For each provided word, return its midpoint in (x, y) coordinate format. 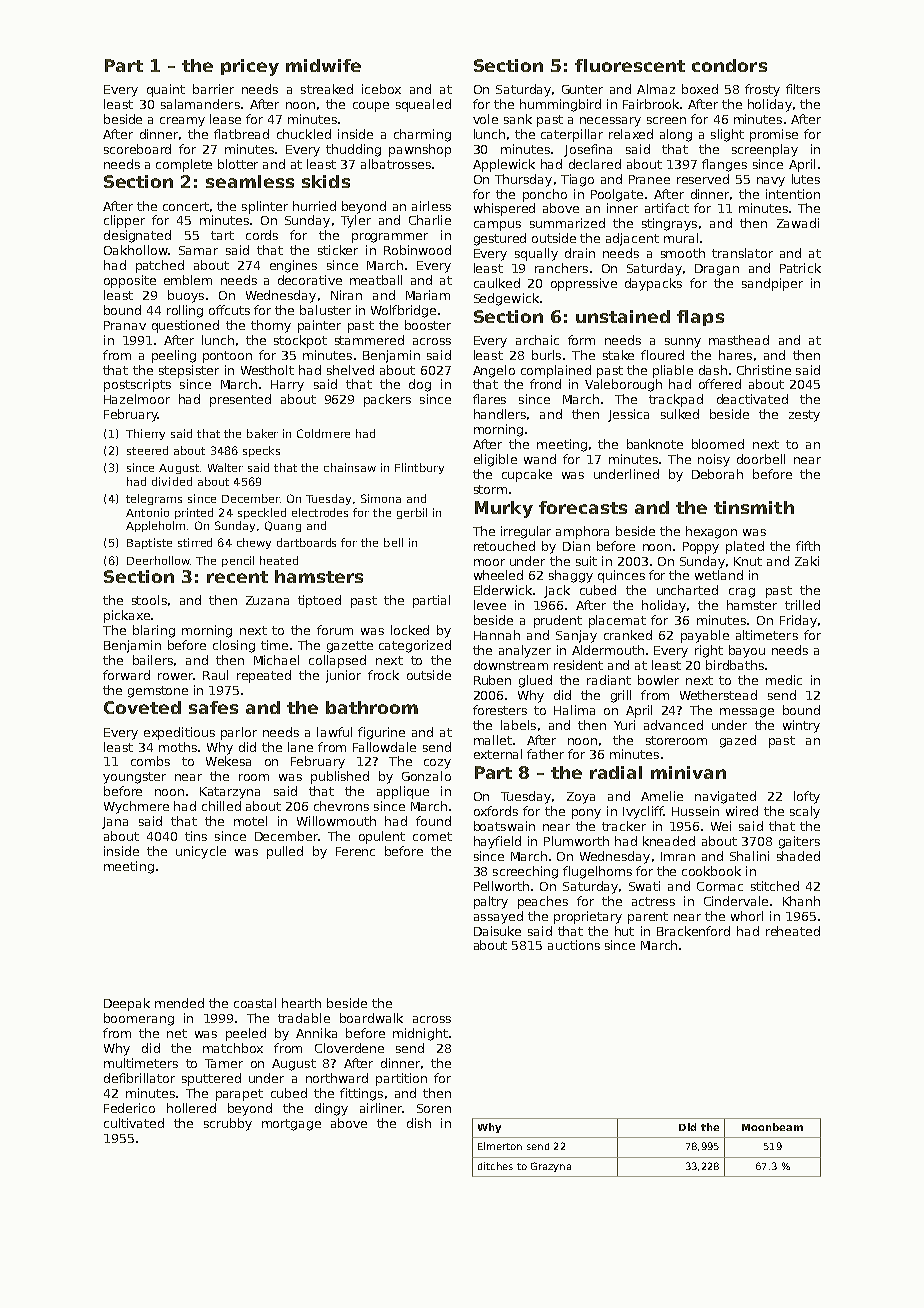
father (545, 754)
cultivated (134, 1123)
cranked (628, 635)
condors (729, 65)
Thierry (145, 434)
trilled (802, 605)
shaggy (571, 576)
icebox (381, 89)
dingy (331, 1109)
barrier (213, 89)
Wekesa (228, 761)
